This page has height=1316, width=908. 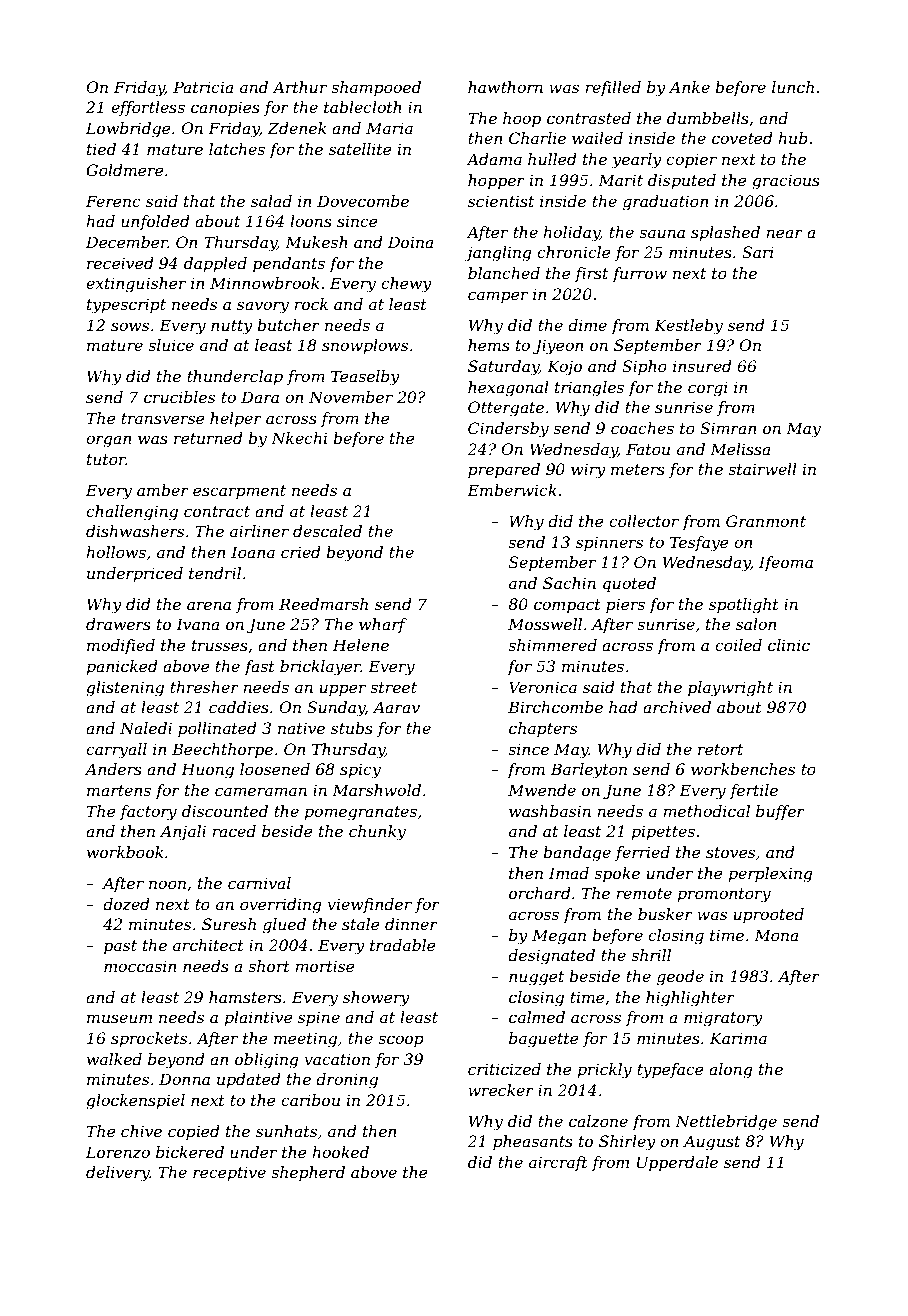 I want to click on lunch, so click(x=793, y=87).
